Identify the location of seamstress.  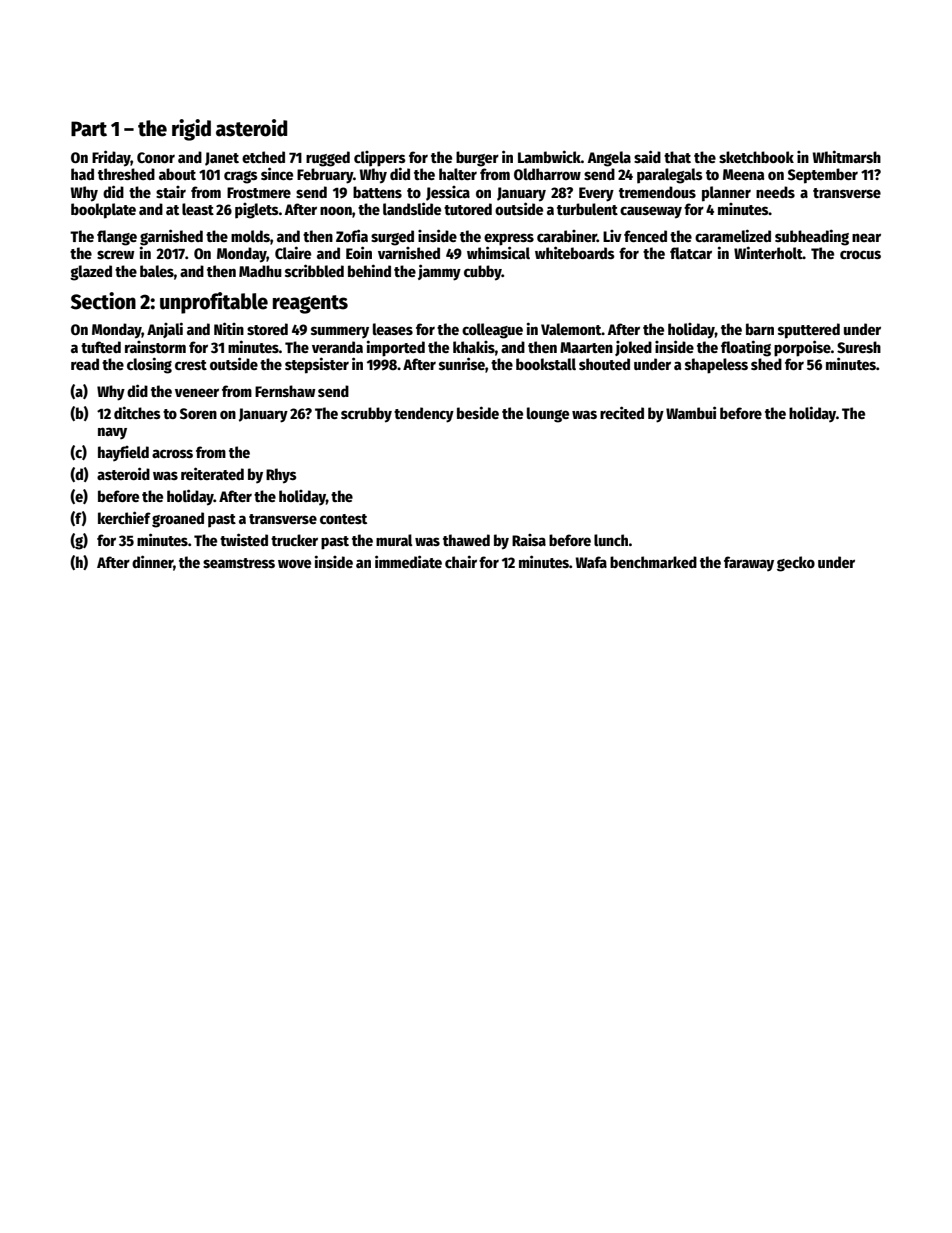
(239, 563).
